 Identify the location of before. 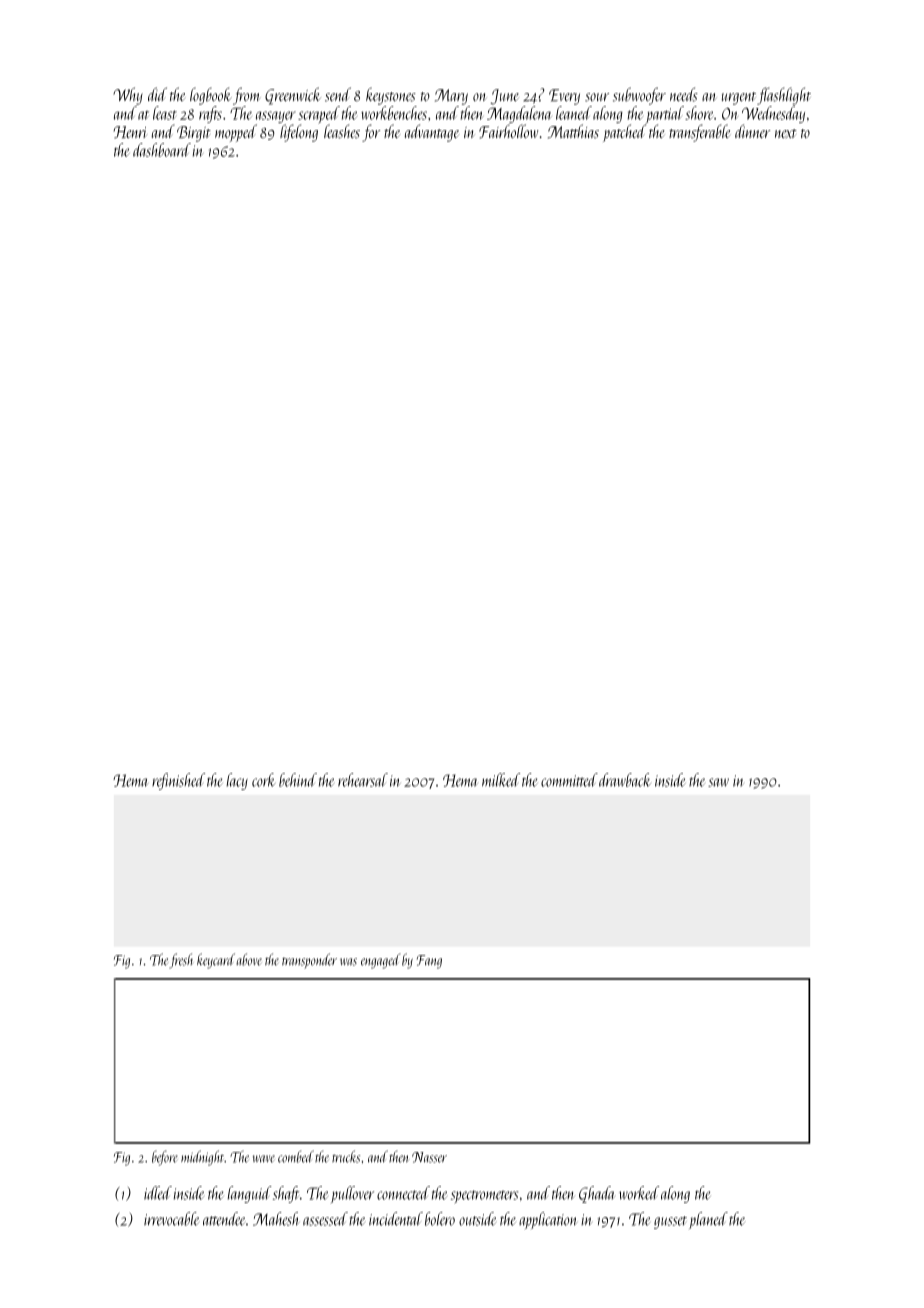
(165, 1158).
